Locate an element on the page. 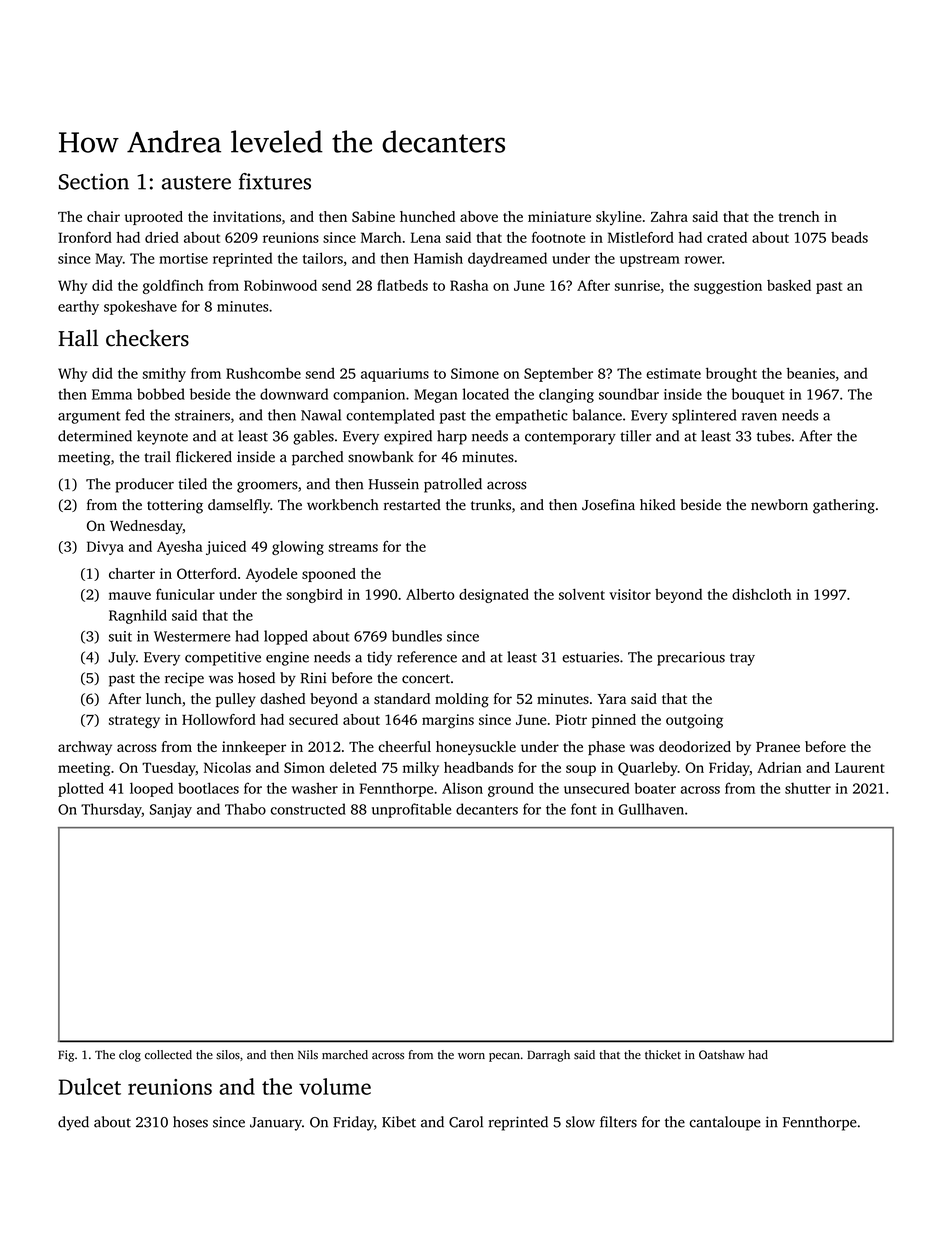 The width and height of the image is (952, 1233). tubes is located at coordinates (774, 436).
